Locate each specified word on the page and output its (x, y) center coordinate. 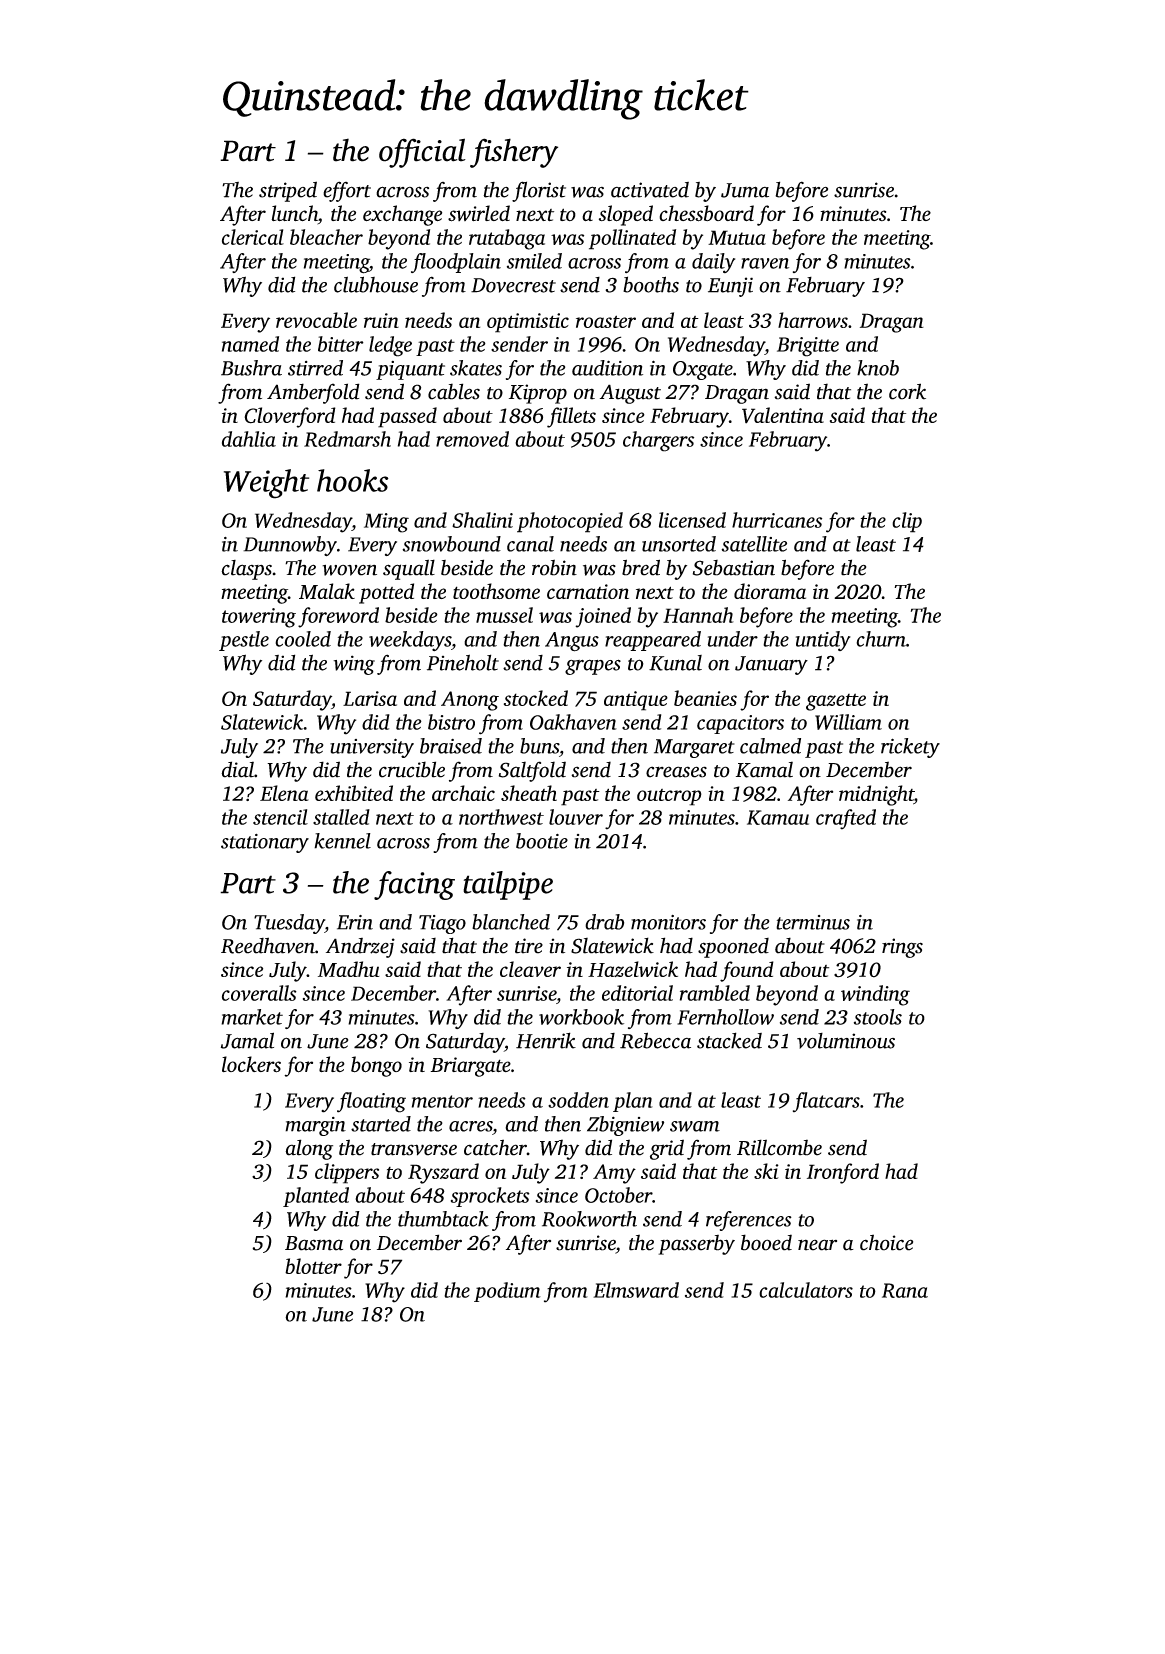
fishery (514, 153)
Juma (745, 190)
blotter (313, 1266)
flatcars (826, 1102)
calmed (770, 746)
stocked (536, 698)
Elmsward (636, 1290)
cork (907, 391)
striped (288, 191)
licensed (692, 520)
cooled (303, 639)
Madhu (349, 969)
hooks (353, 480)
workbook (581, 1017)
